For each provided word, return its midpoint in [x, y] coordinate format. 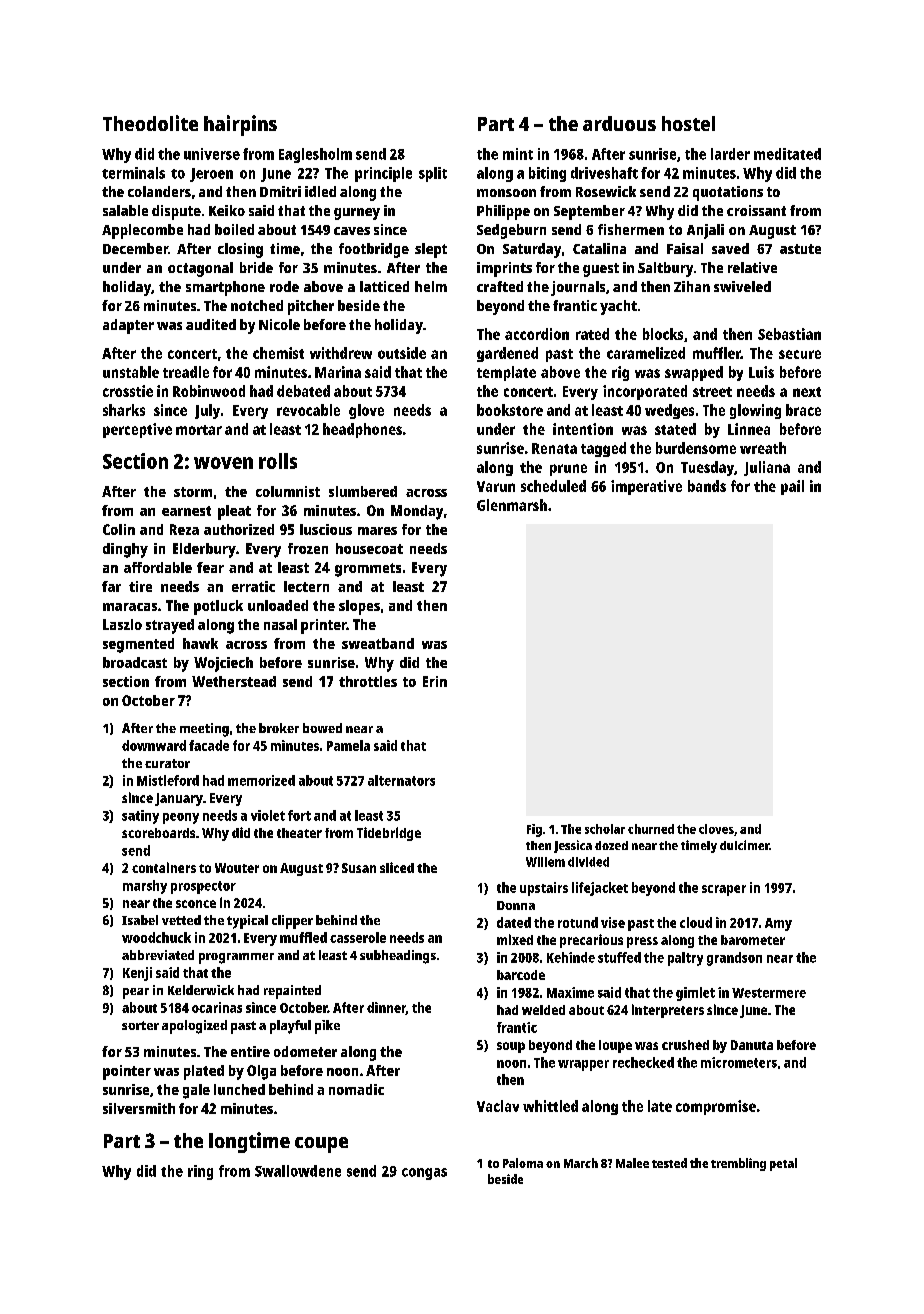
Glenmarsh [512, 505]
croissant [756, 210]
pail [792, 487]
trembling [738, 1164]
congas [424, 1174]
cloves [716, 829]
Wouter [237, 868]
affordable [158, 567]
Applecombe [142, 231]
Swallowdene [298, 1171]
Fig [534, 830]
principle [383, 174]
